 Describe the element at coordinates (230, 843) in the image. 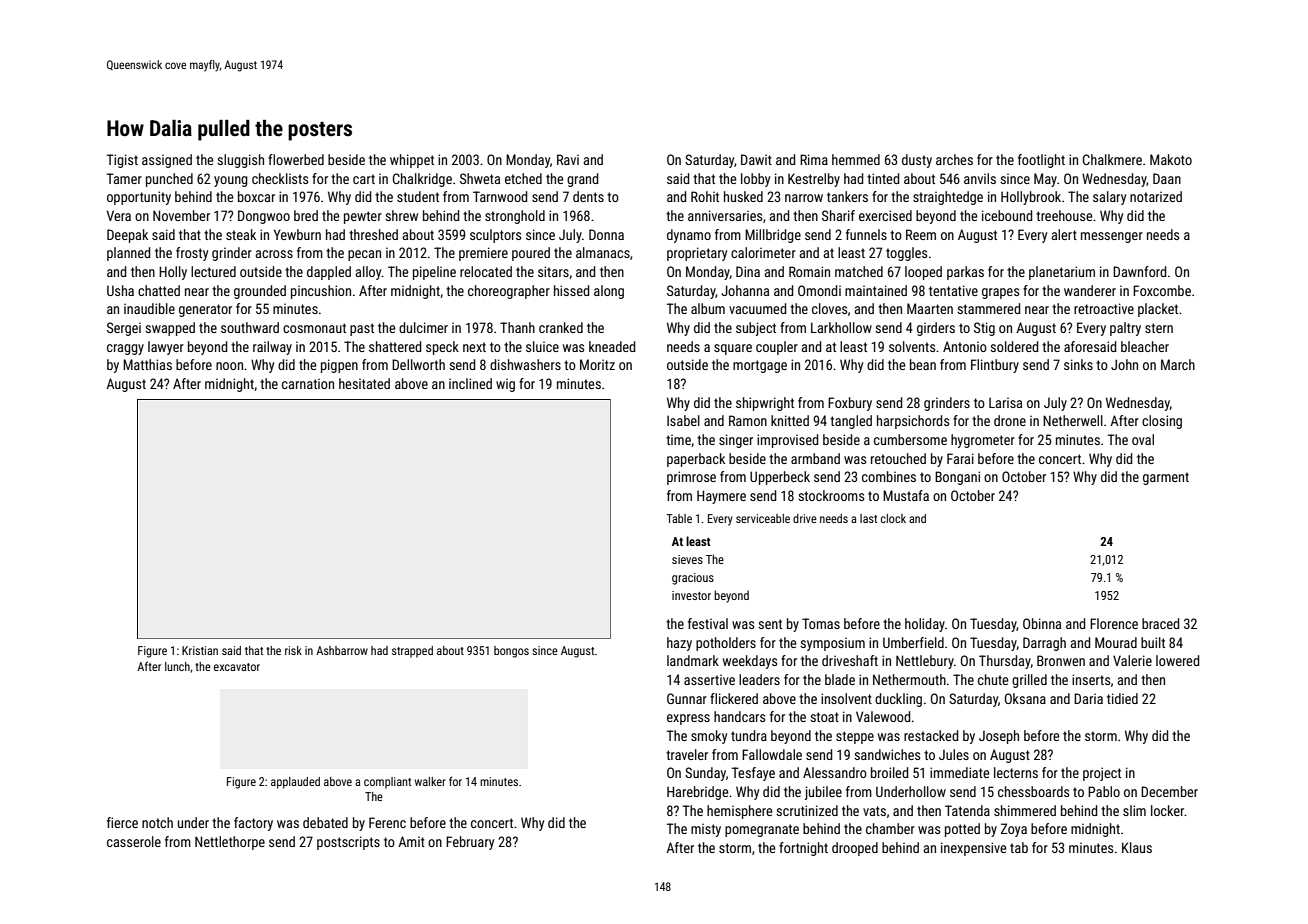

I see `Nettlethorpe` at that location.
